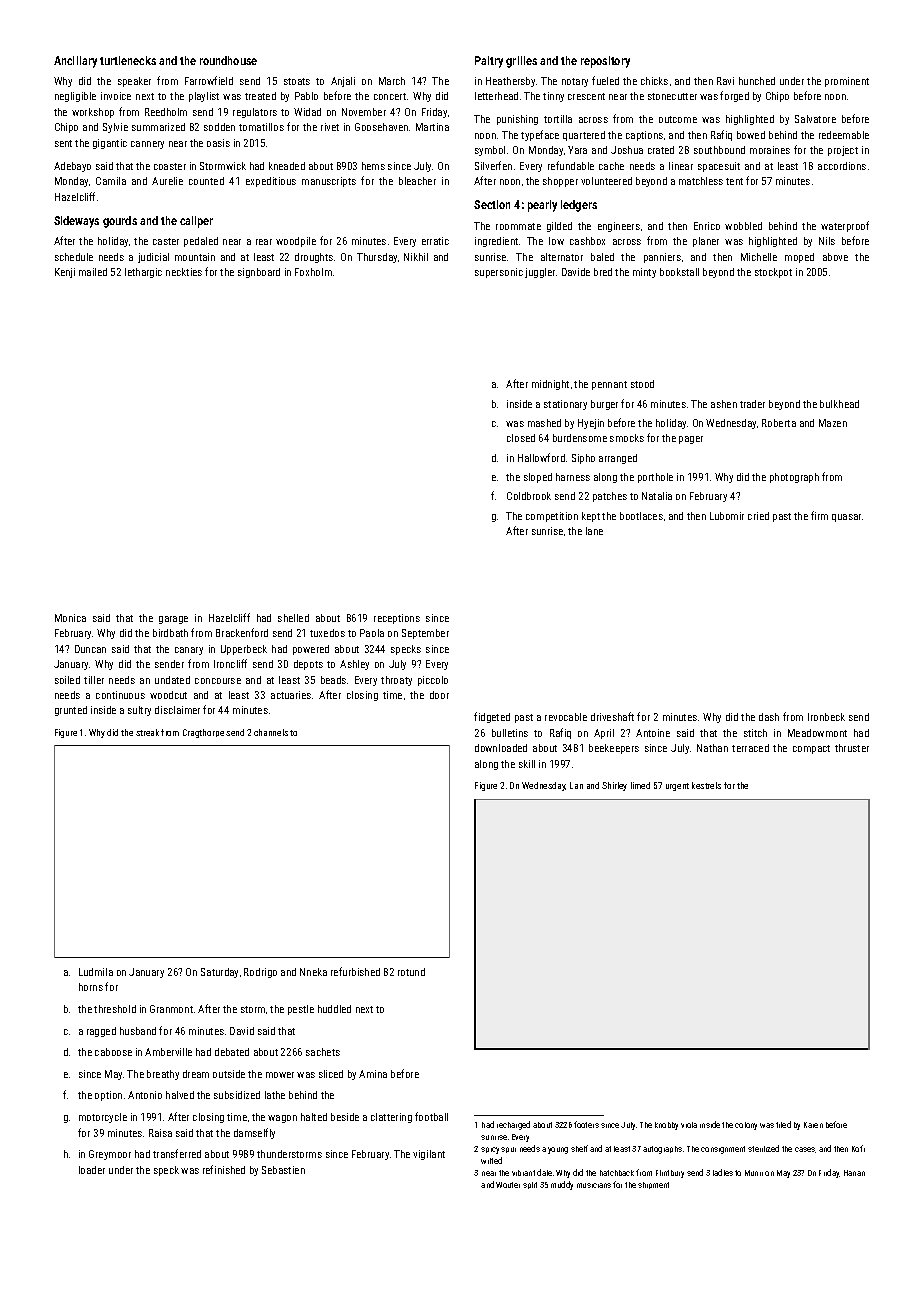 This screenshot has width=924, height=1308. What do you see at coordinates (271, 732) in the screenshot?
I see `channels` at bounding box center [271, 732].
